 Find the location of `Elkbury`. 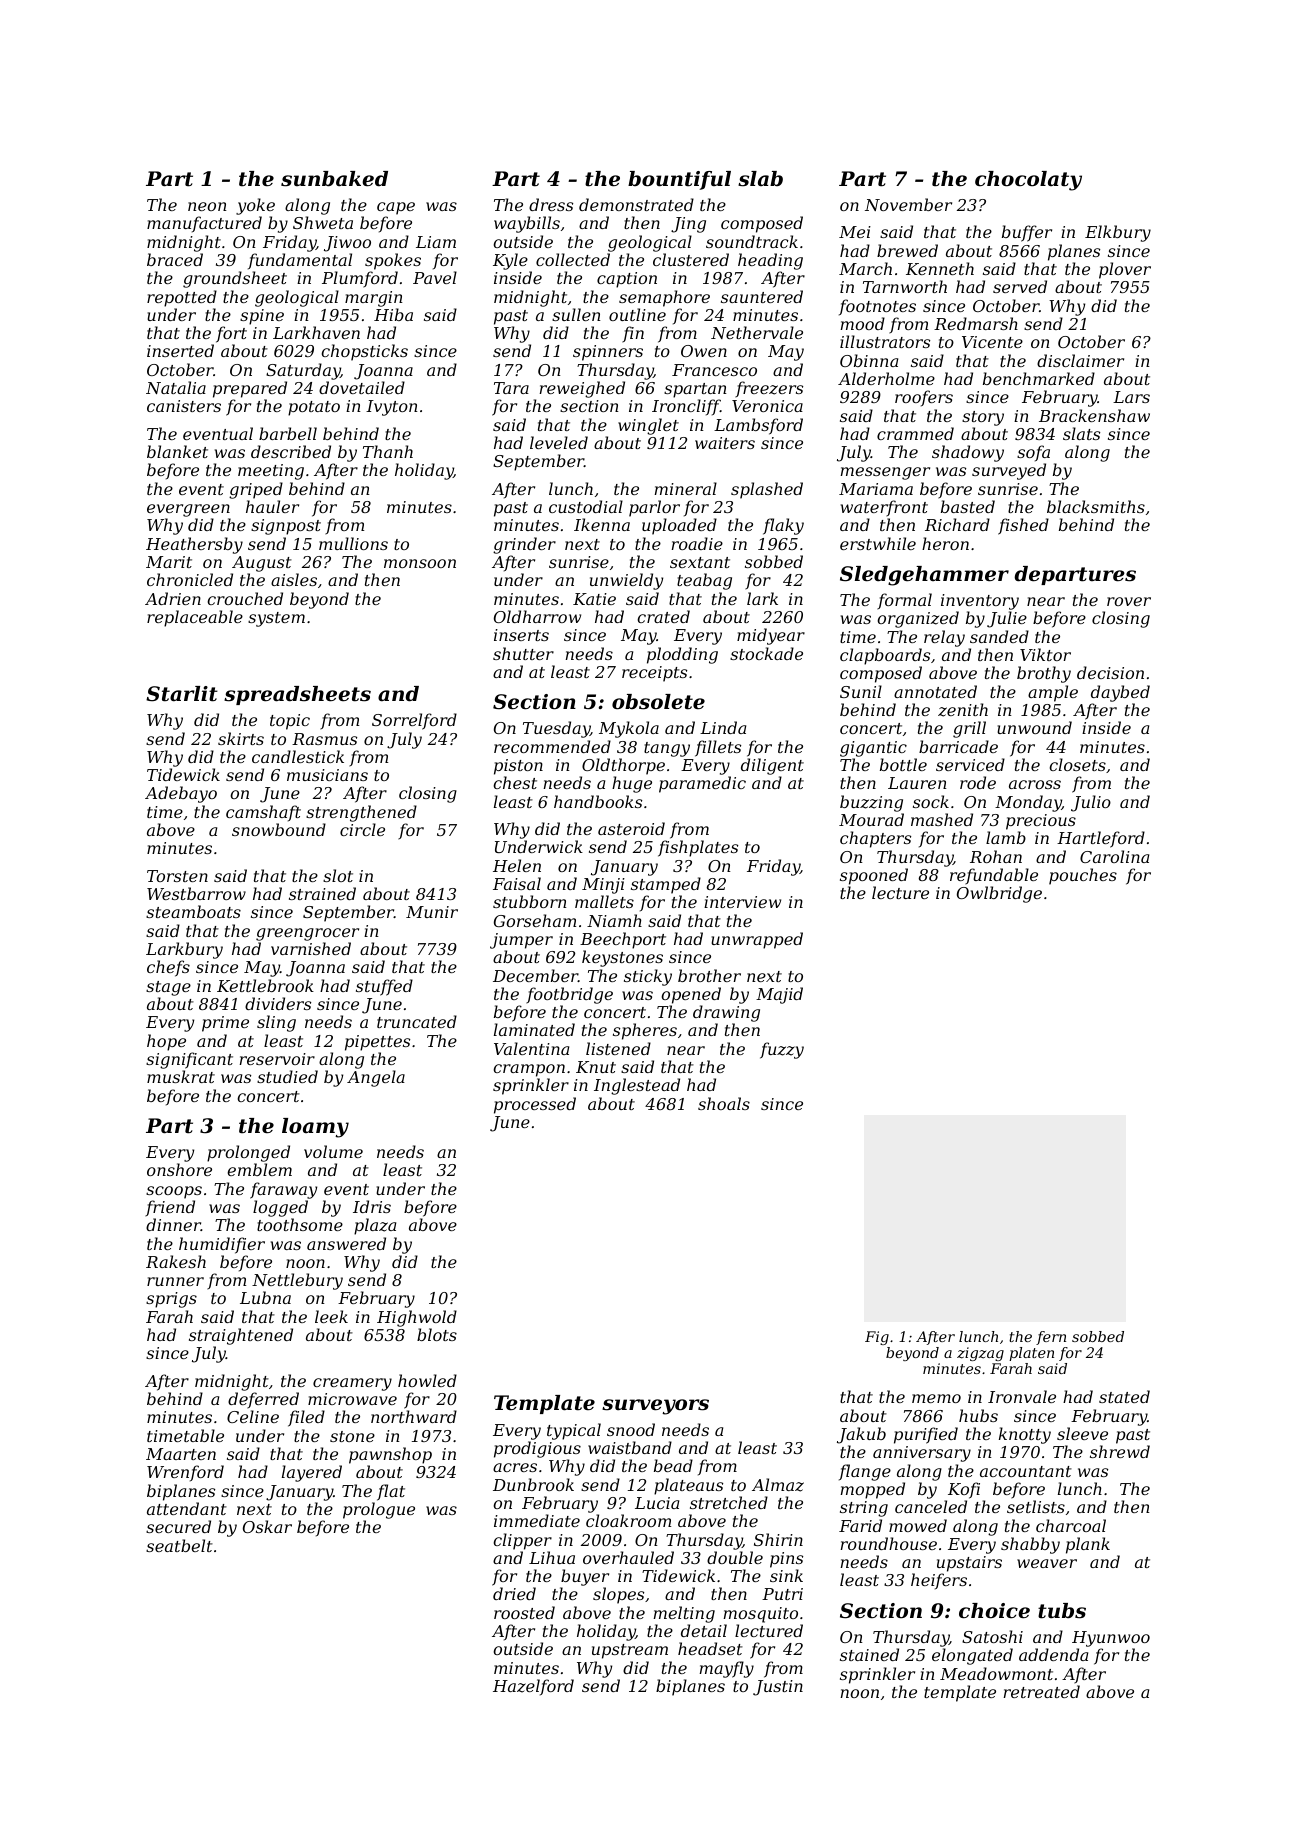

Elkbury is located at coordinates (1118, 233).
